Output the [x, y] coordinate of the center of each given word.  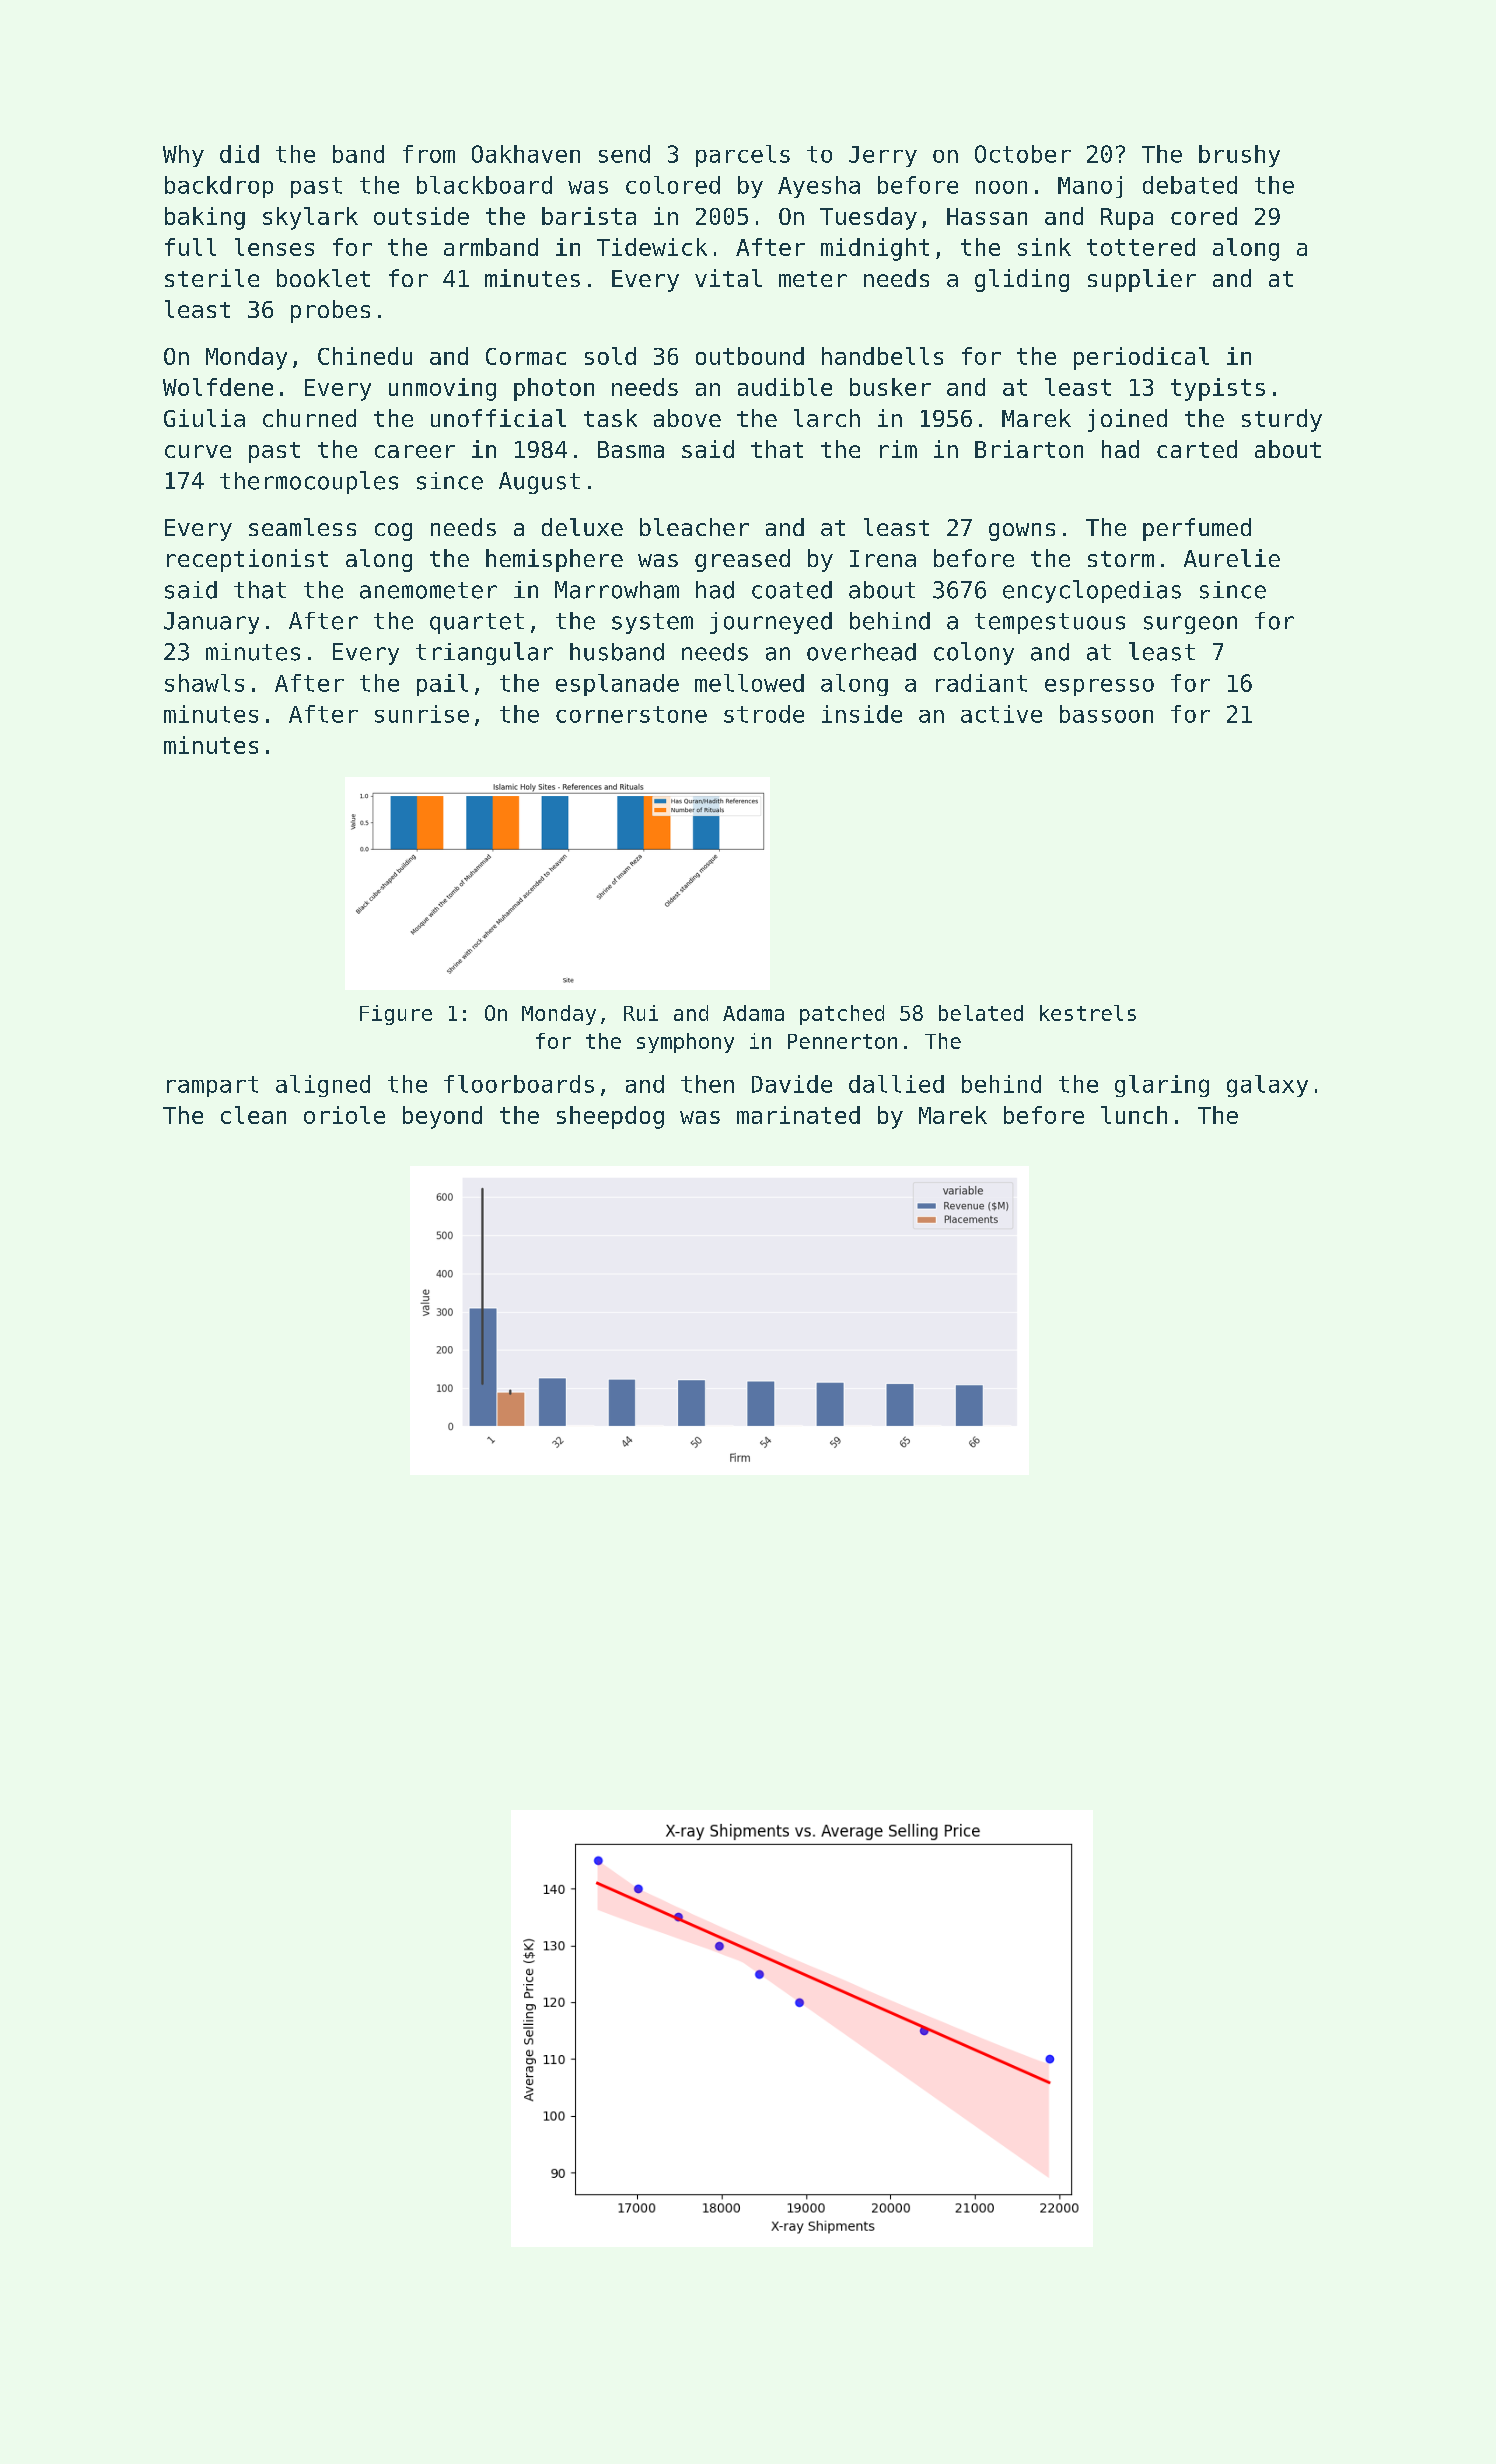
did [239, 154]
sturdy [1282, 420]
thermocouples [309, 482]
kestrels [1088, 1013]
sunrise [422, 714]
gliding [1022, 280]
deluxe [582, 527]
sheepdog [610, 1117]
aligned [323, 1086]
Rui [641, 1013]
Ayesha [819, 187]
